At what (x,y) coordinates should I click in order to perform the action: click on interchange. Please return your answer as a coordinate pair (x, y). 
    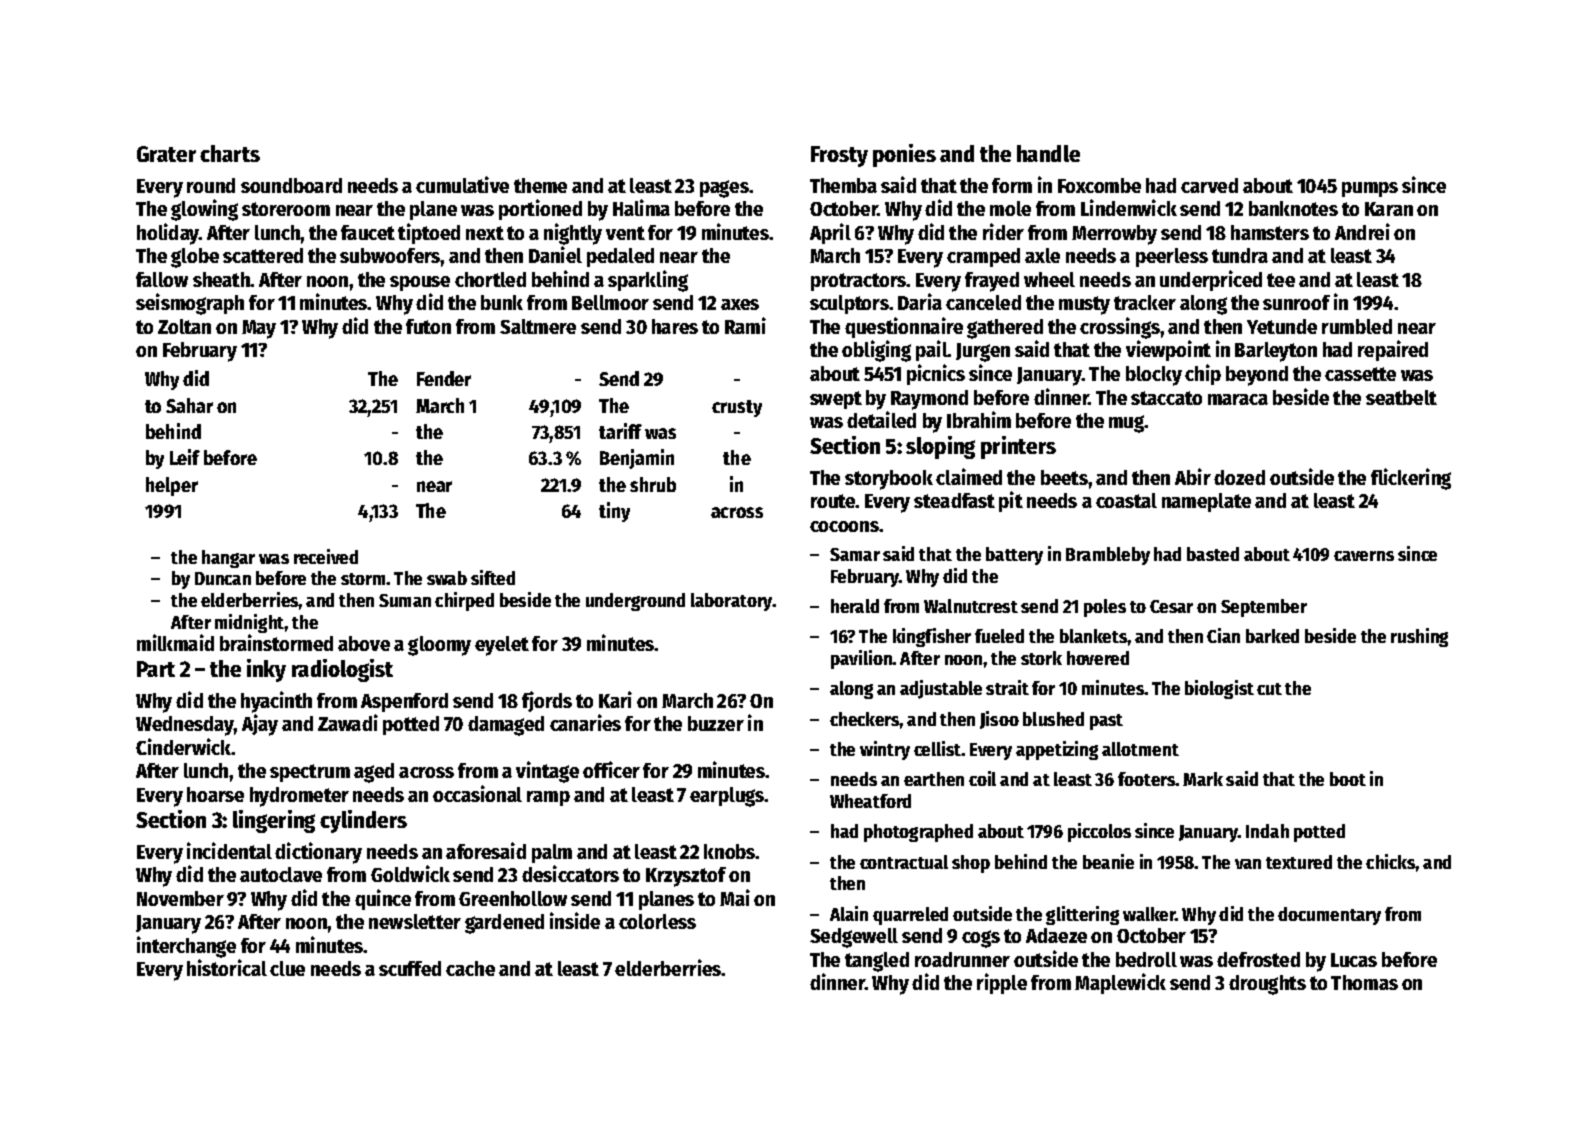
    Looking at the image, I should click on (186, 947).
